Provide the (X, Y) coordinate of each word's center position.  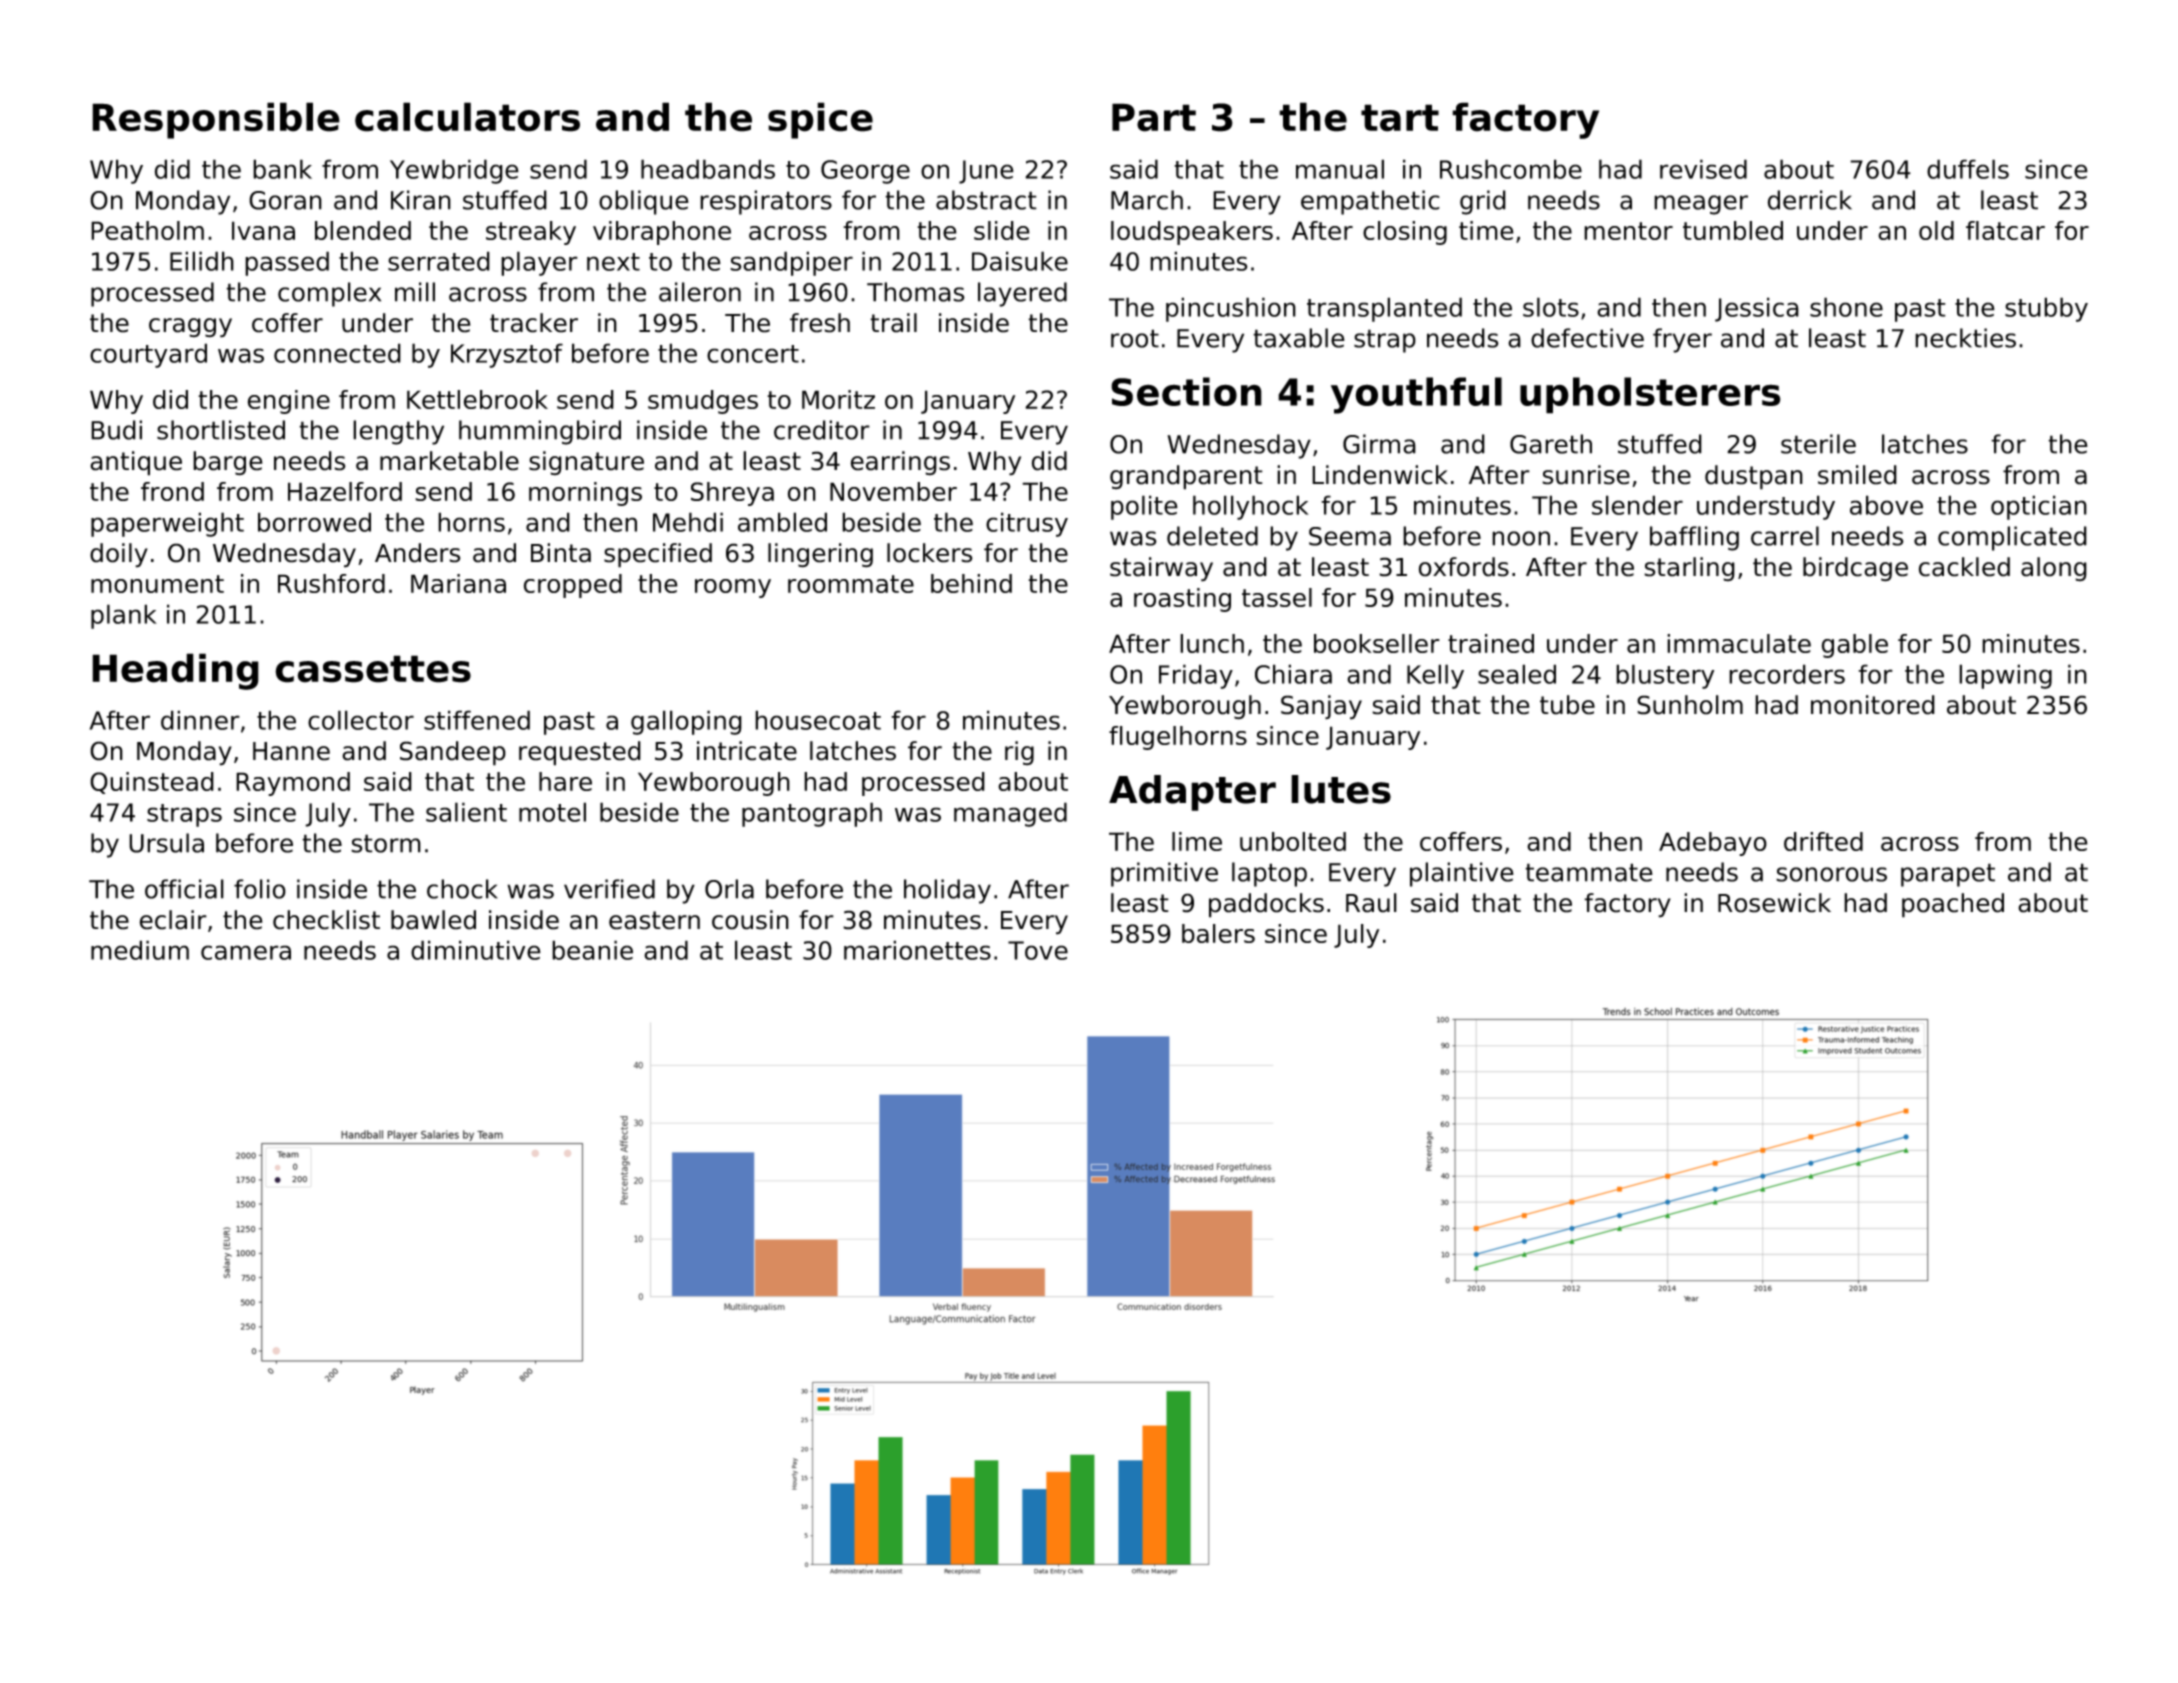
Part (1154, 117)
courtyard (148, 355)
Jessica (1757, 309)
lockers (930, 553)
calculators (467, 117)
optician (2039, 507)
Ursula (166, 843)
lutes (1341, 789)
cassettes (373, 669)
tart (1400, 118)
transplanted (1384, 309)
